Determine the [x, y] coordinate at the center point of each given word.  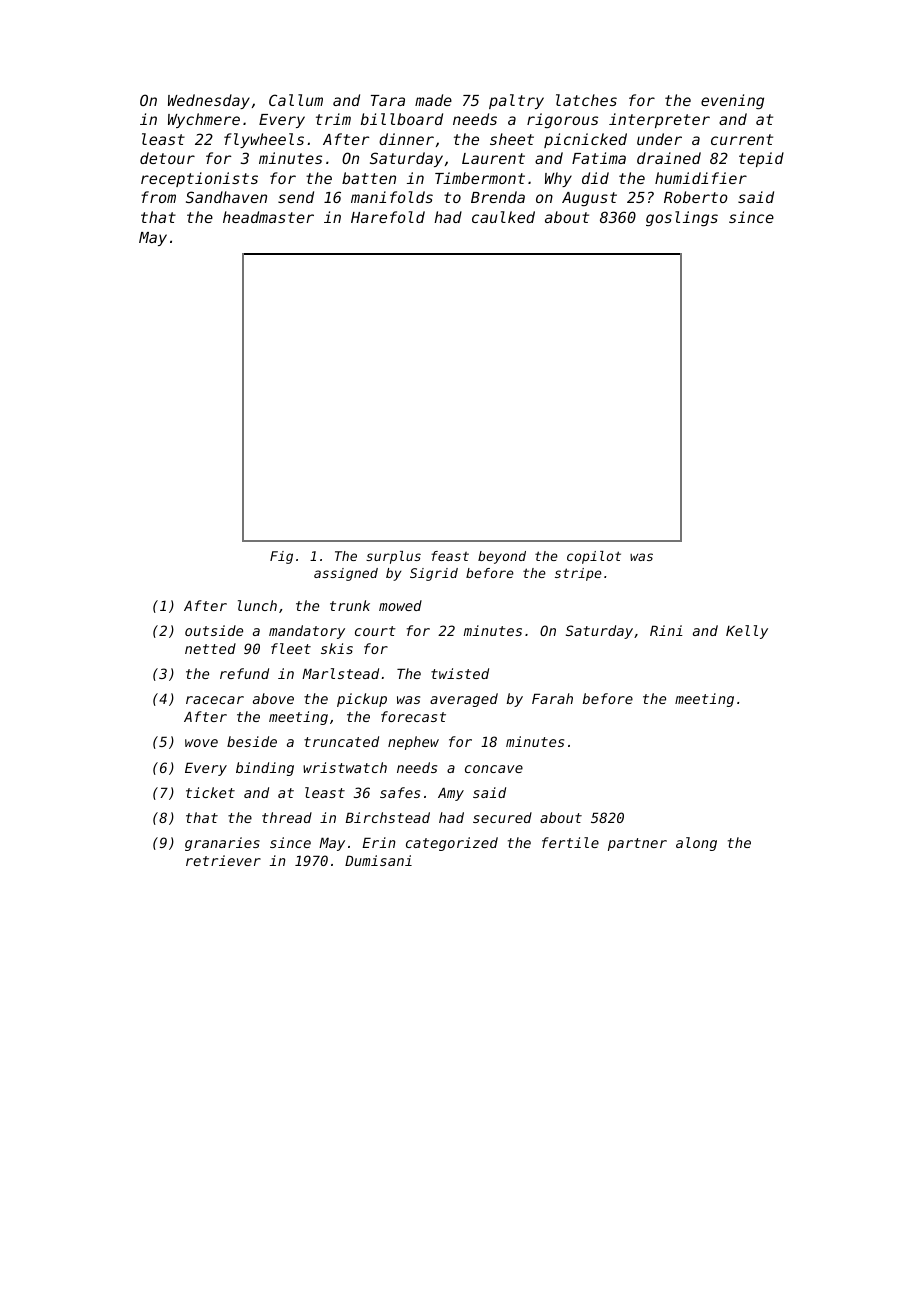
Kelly [747, 632]
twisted [460, 673]
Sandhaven [226, 197]
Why [558, 179]
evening [732, 102]
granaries [222, 844]
